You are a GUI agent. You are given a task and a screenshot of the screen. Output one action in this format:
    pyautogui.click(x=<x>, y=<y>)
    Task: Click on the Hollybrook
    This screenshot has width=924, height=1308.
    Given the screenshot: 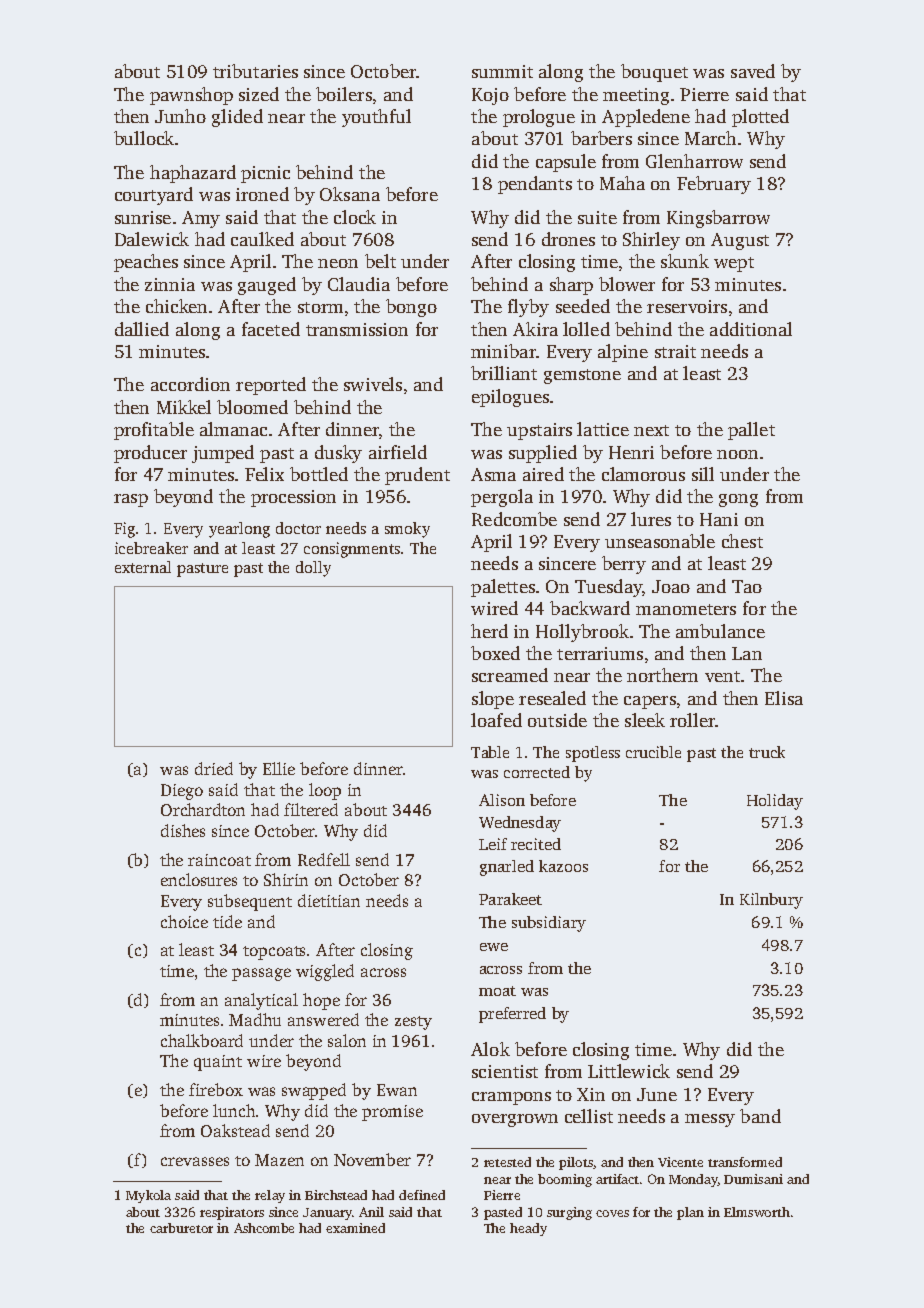 What is the action you would take?
    pyautogui.click(x=582, y=633)
